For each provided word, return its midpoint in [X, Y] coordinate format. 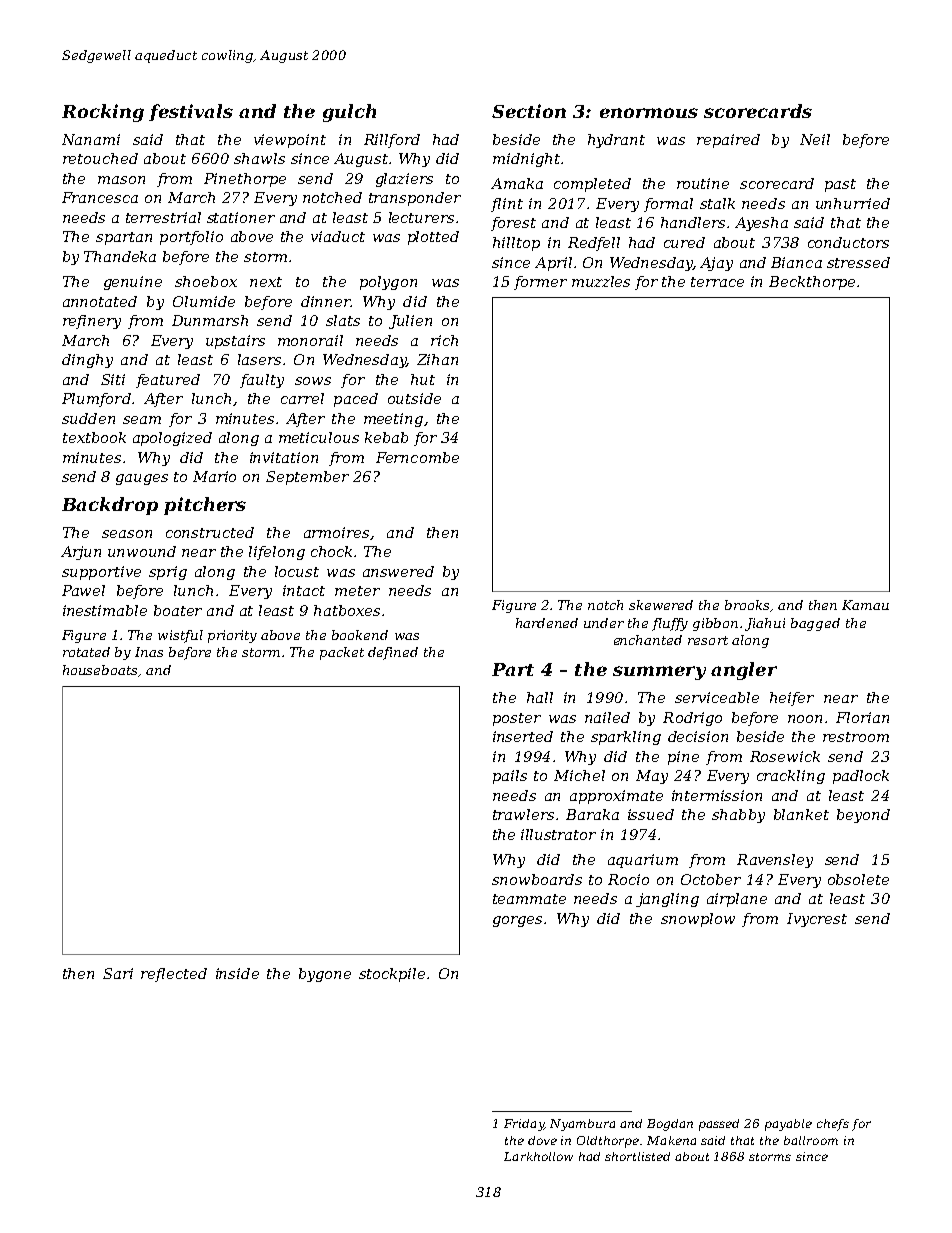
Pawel [83, 590]
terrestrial [163, 217]
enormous [649, 113]
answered [398, 571]
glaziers [404, 180]
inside [237, 973]
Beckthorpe [812, 283]
